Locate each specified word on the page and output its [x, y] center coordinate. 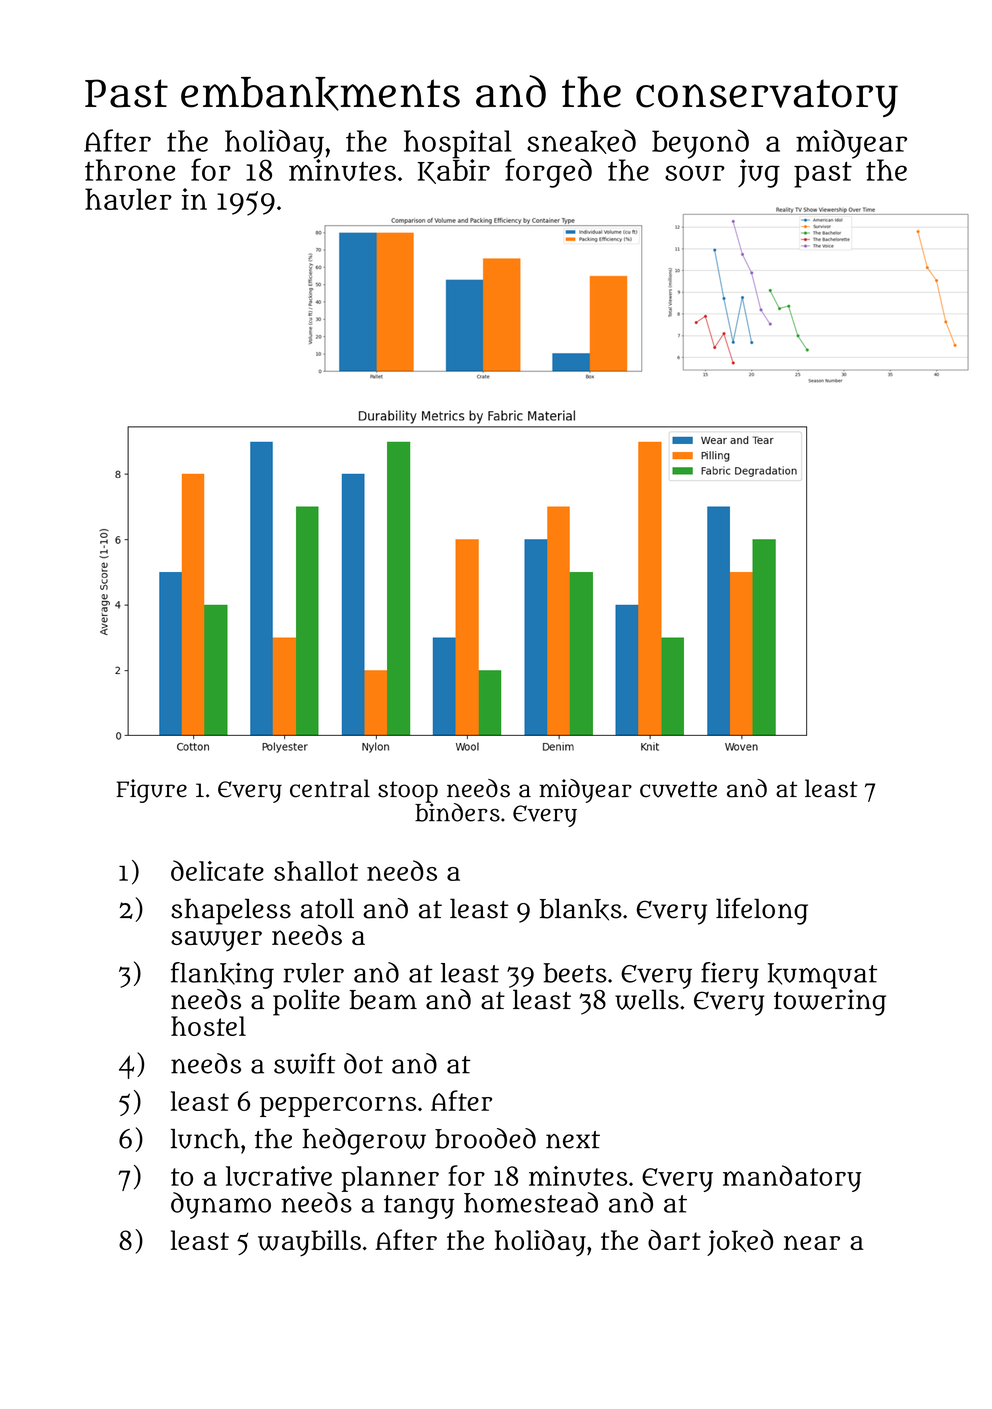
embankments [320, 94]
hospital [458, 144]
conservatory [767, 98]
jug [759, 173]
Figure [151, 791]
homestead [531, 1202]
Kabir [454, 171]
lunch [205, 1139]
